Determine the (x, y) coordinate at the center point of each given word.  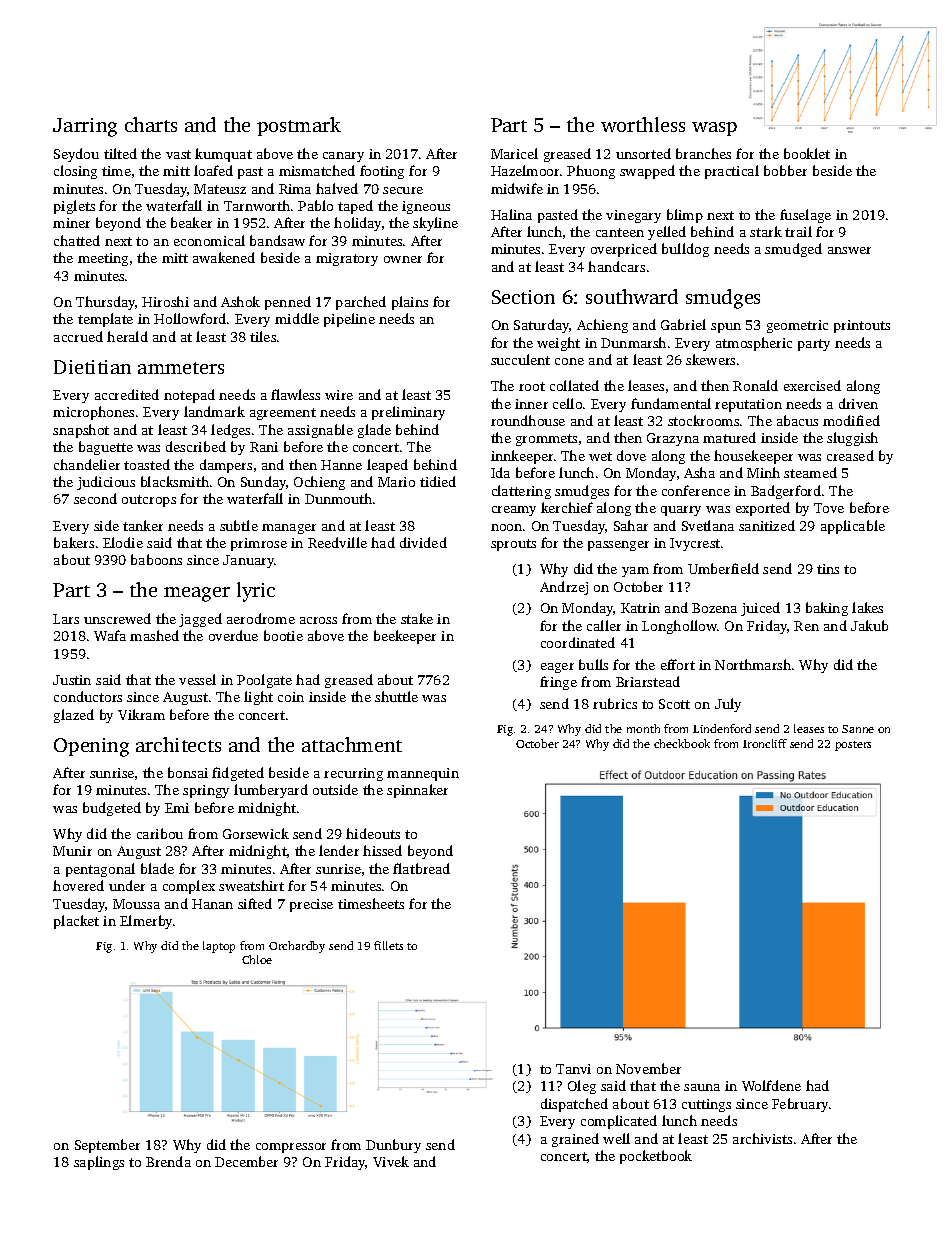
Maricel (514, 153)
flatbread (421, 868)
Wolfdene (771, 1085)
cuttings (706, 1105)
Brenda (168, 1161)
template (105, 320)
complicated (619, 1122)
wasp (714, 129)
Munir (72, 851)
